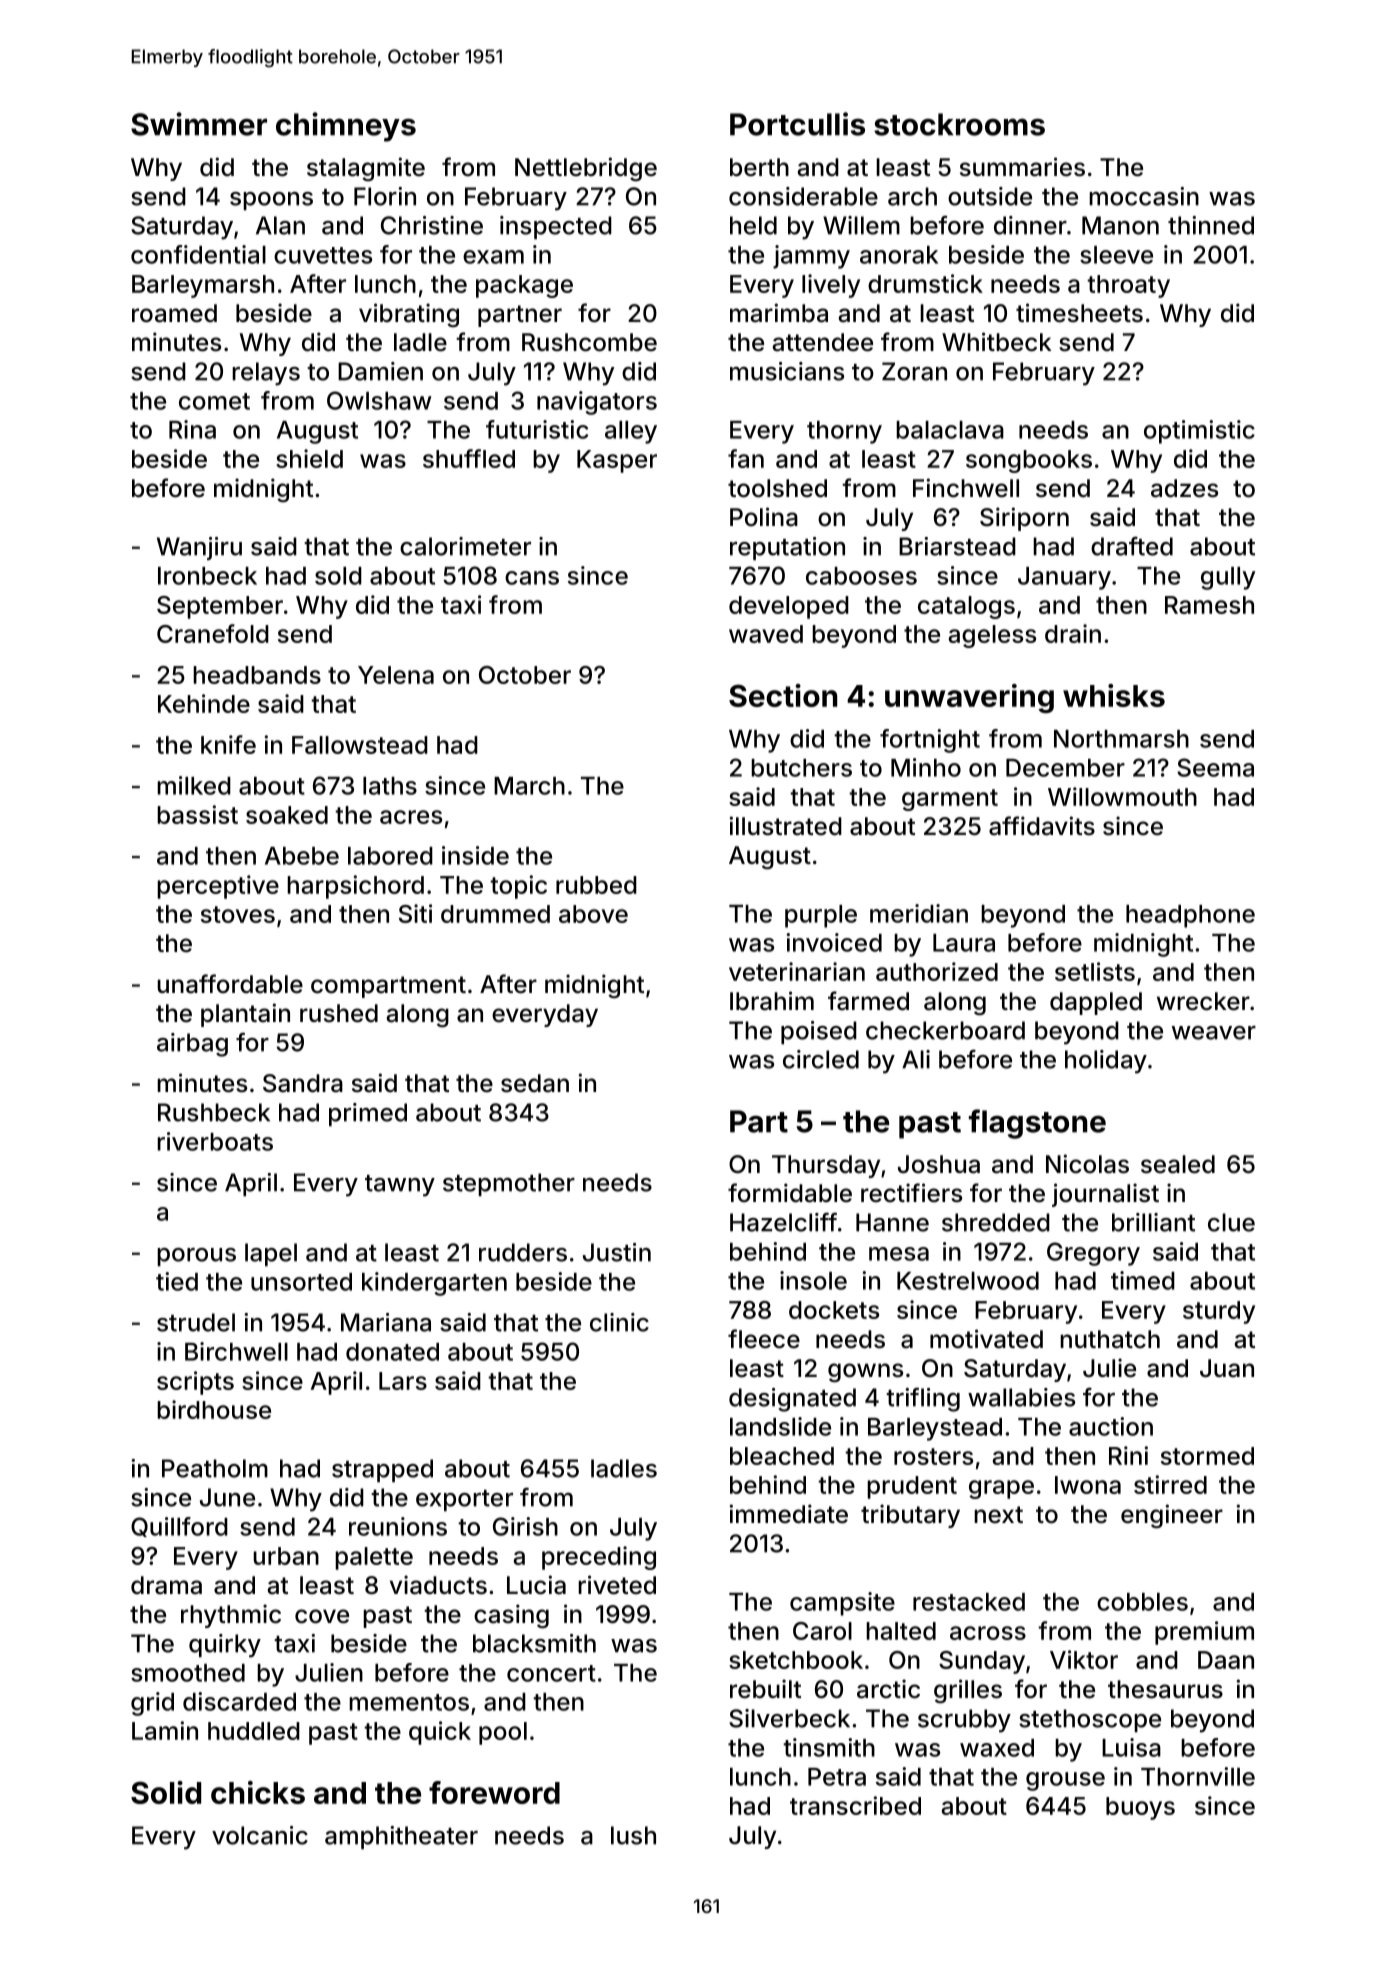  Describe the element at coordinates (254, 1731) in the image. I see `huddled` at that location.
